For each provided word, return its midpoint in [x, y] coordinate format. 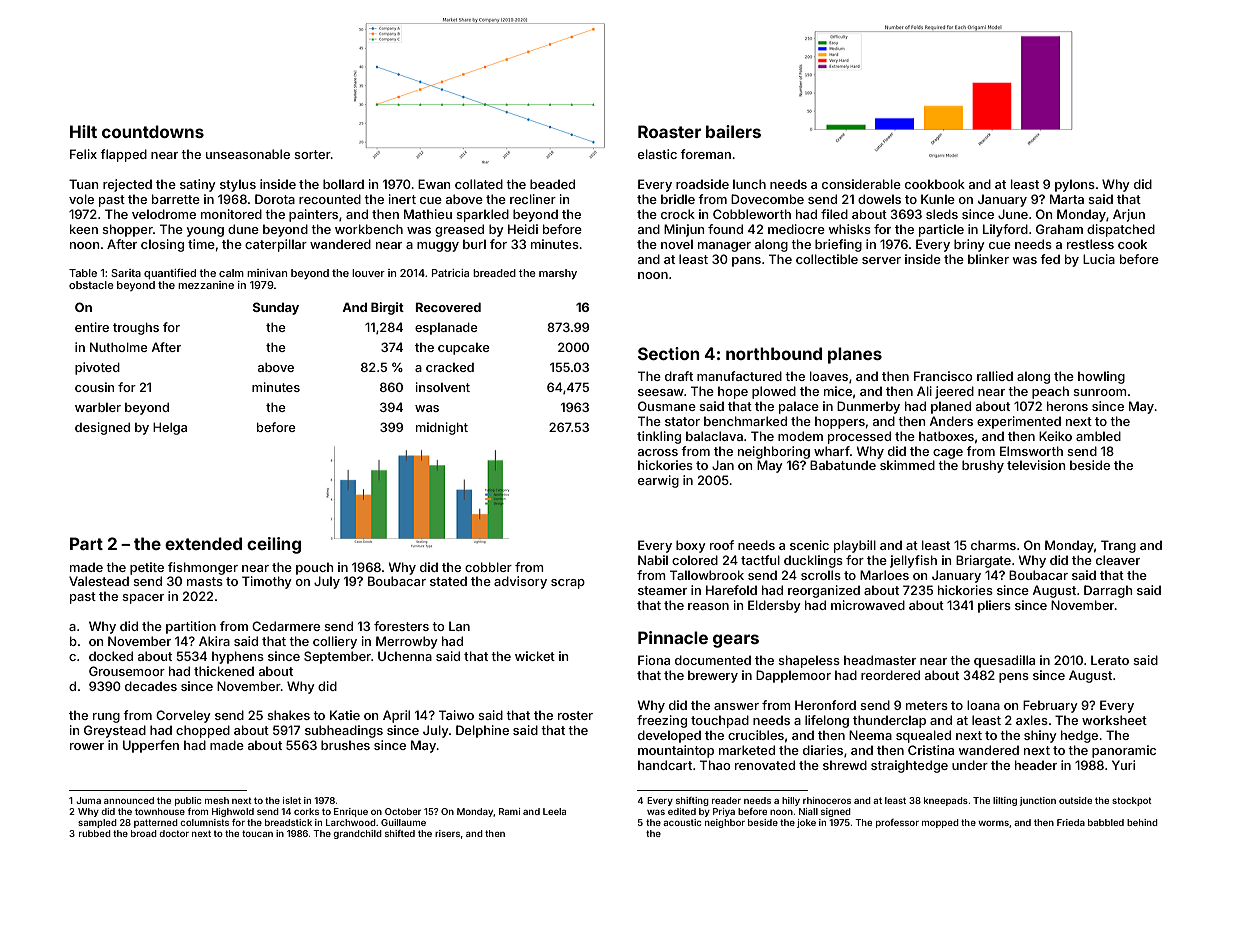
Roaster [669, 131]
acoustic [682, 822]
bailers [733, 131]
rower [87, 746]
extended [203, 543]
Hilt [83, 131]
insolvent [443, 387]
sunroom [1100, 392]
